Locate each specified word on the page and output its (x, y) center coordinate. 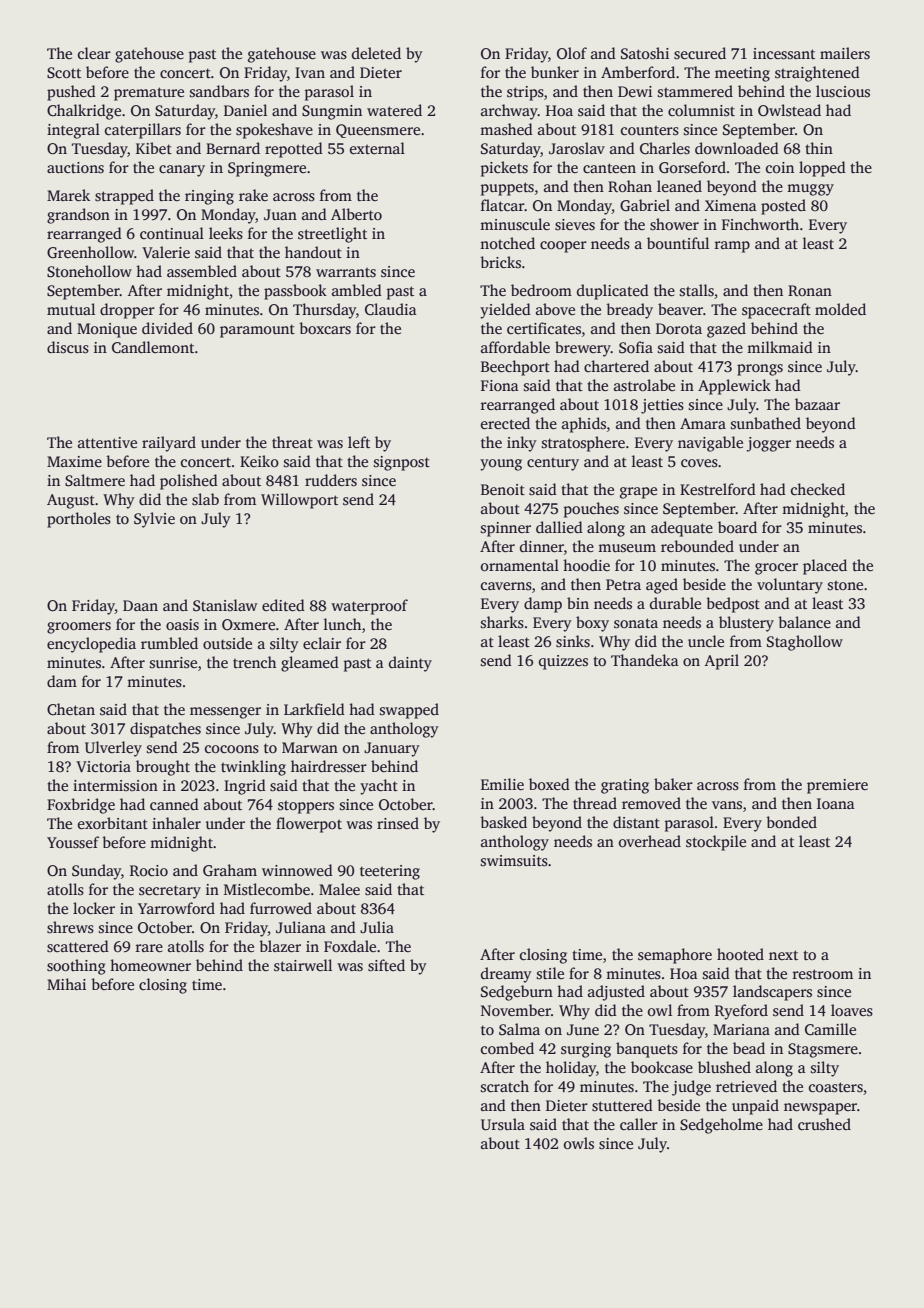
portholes (79, 520)
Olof (572, 53)
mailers (845, 53)
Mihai (66, 984)
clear (94, 53)
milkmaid (780, 347)
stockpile (716, 843)
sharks (502, 622)
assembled (202, 271)
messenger (225, 713)
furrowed (281, 908)
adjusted (616, 993)
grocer (776, 569)
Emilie (502, 784)
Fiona (500, 385)
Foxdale (350, 946)
